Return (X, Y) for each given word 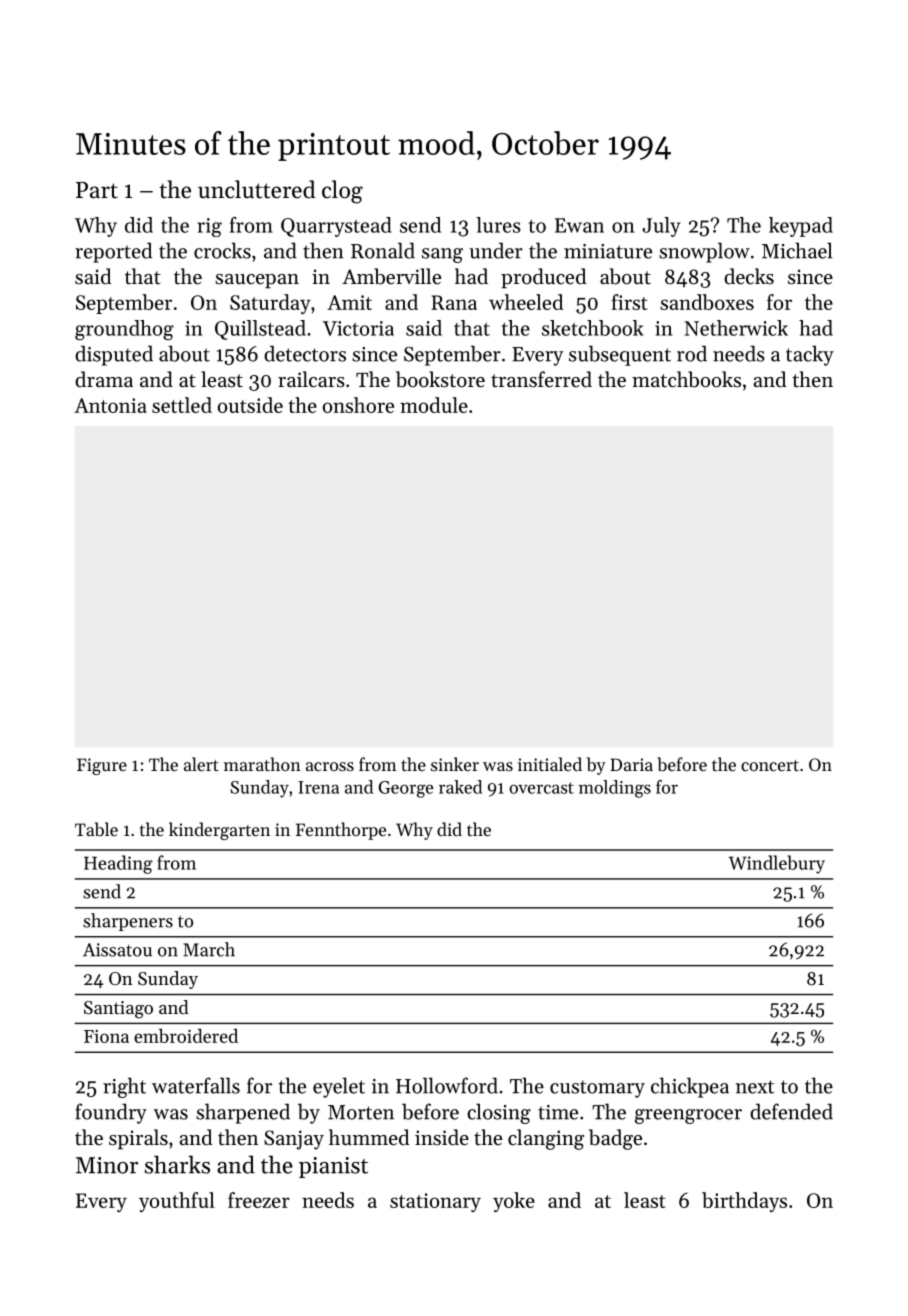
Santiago (118, 1010)
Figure (102, 766)
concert (770, 765)
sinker (455, 764)
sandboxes (707, 302)
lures (498, 225)
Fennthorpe (341, 831)
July (661, 227)
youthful (177, 1202)
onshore (358, 405)
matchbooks (686, 379)
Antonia (110, 405)
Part (97, 190)
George (406, 789)
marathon (262, 764)
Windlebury (776, 864)
